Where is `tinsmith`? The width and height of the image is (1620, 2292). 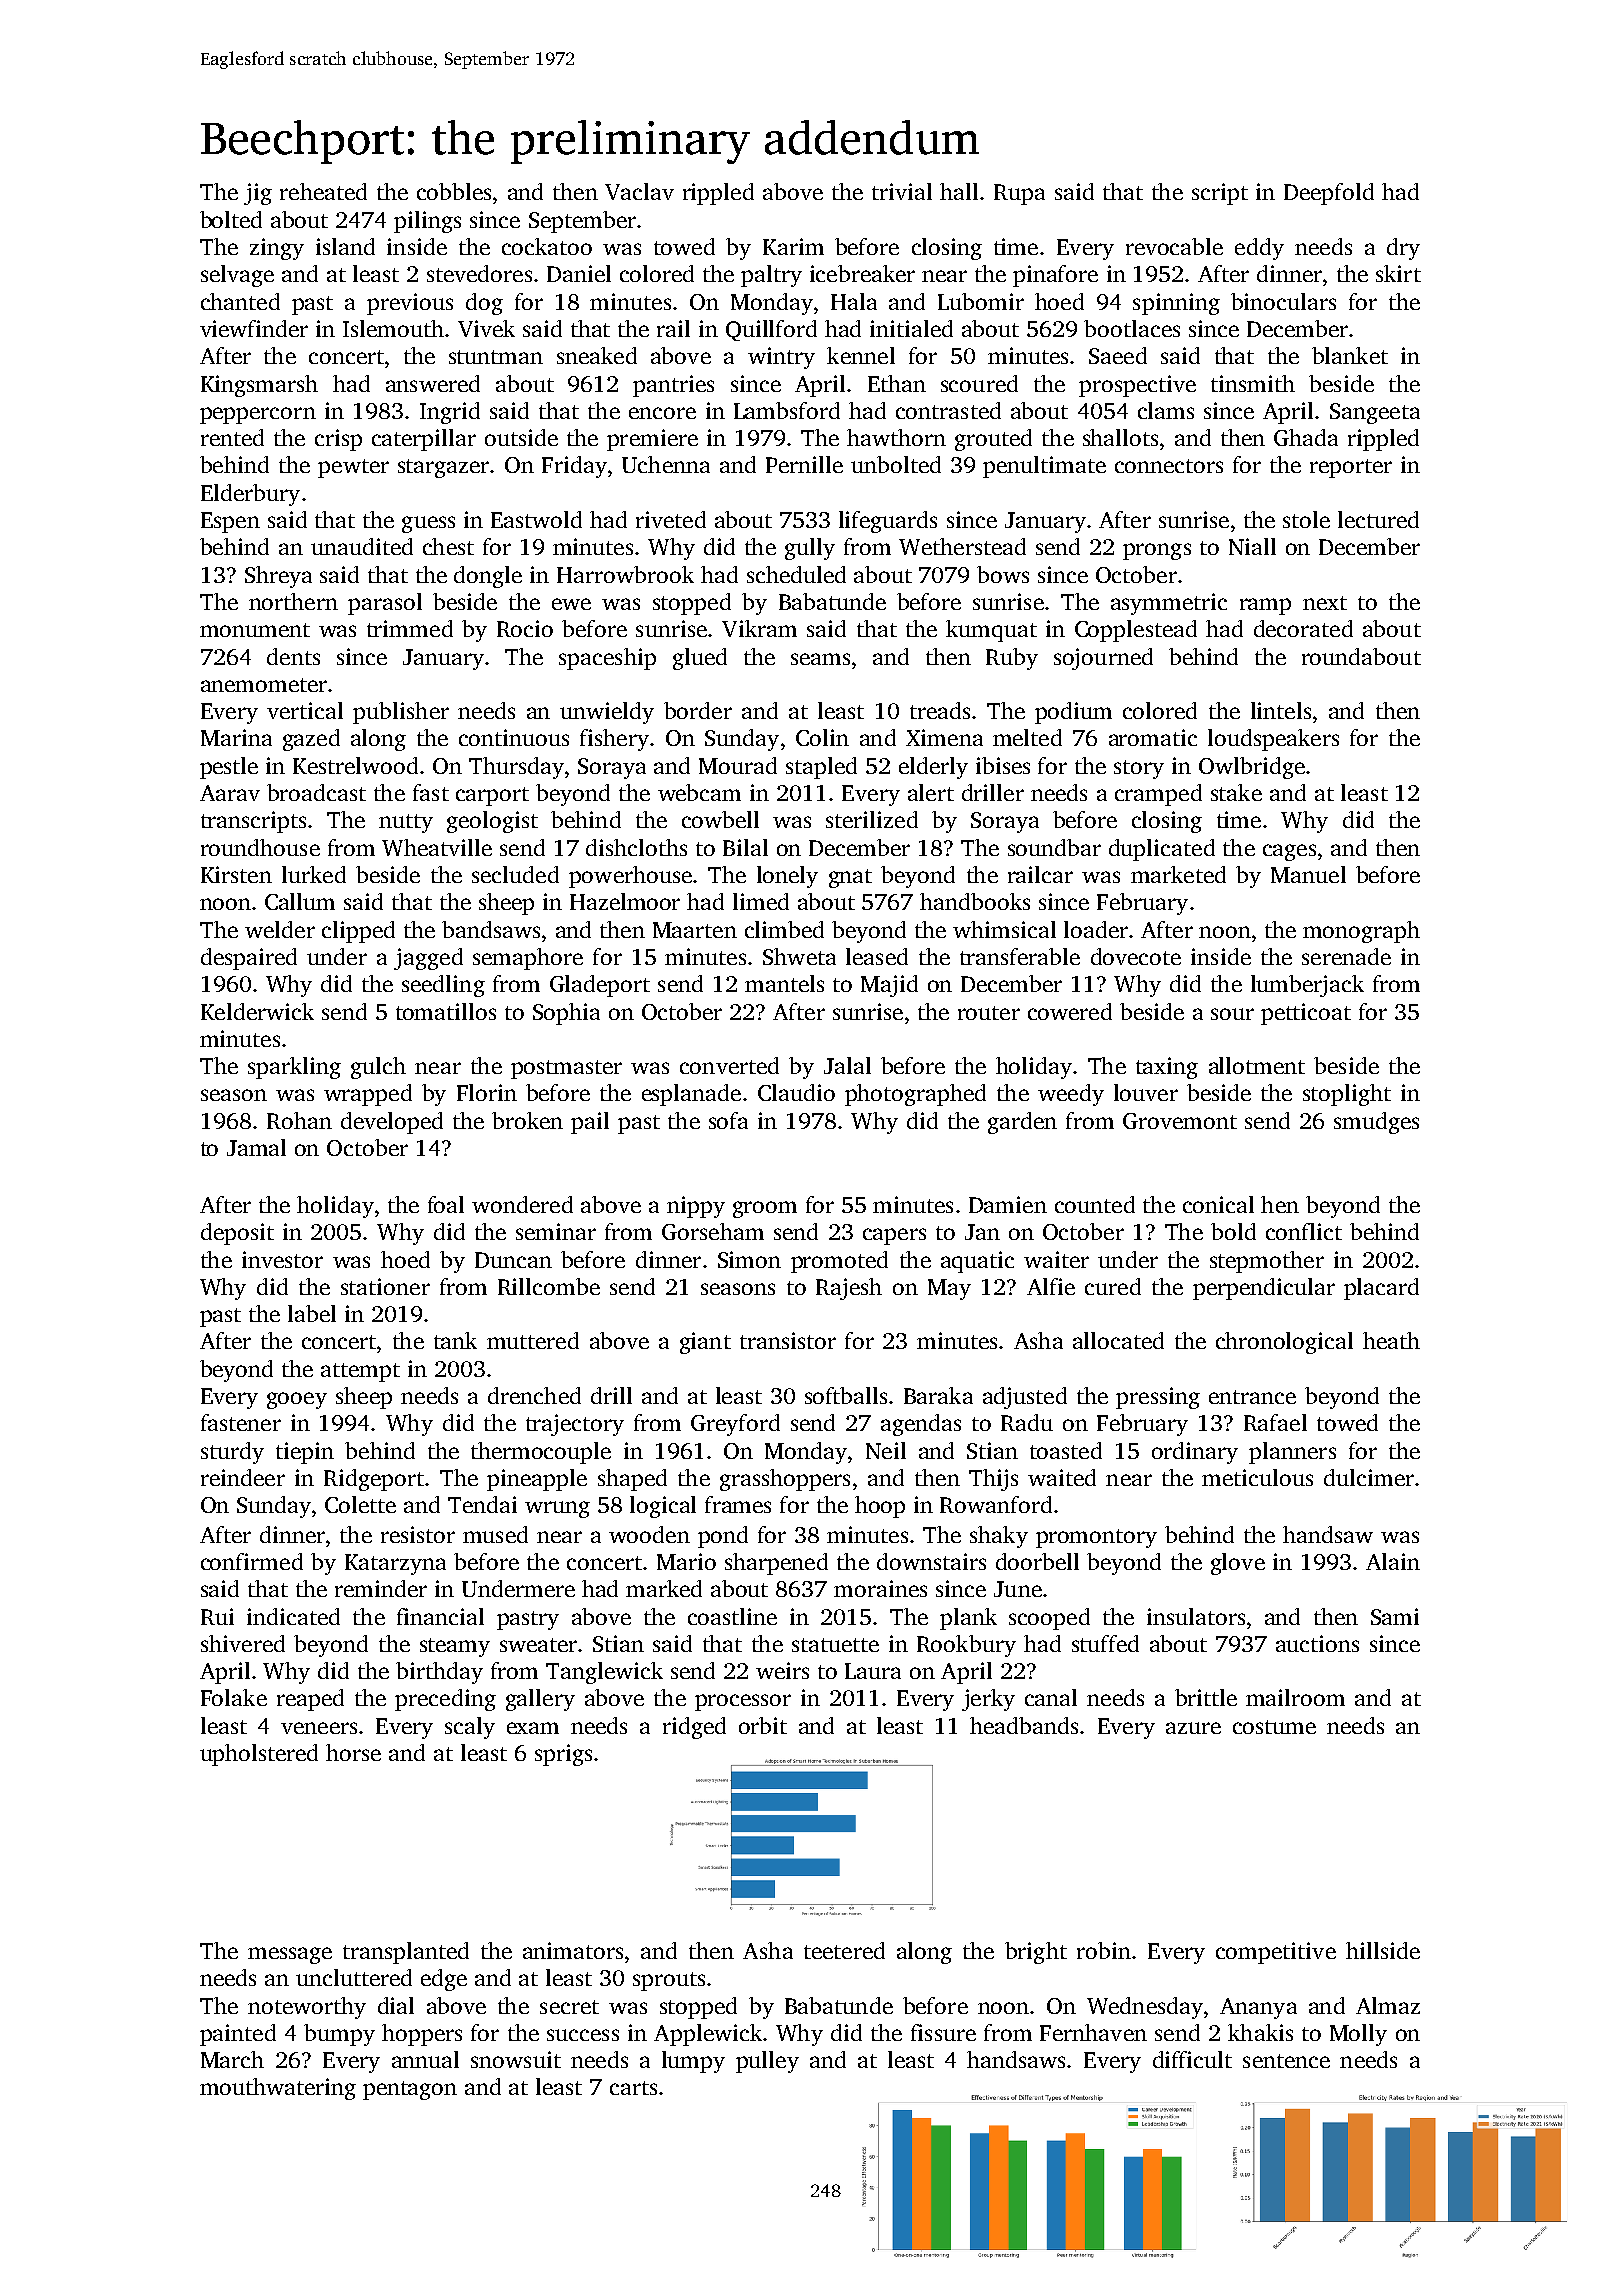
tinsmith is located at coordinates (1253, 383).
